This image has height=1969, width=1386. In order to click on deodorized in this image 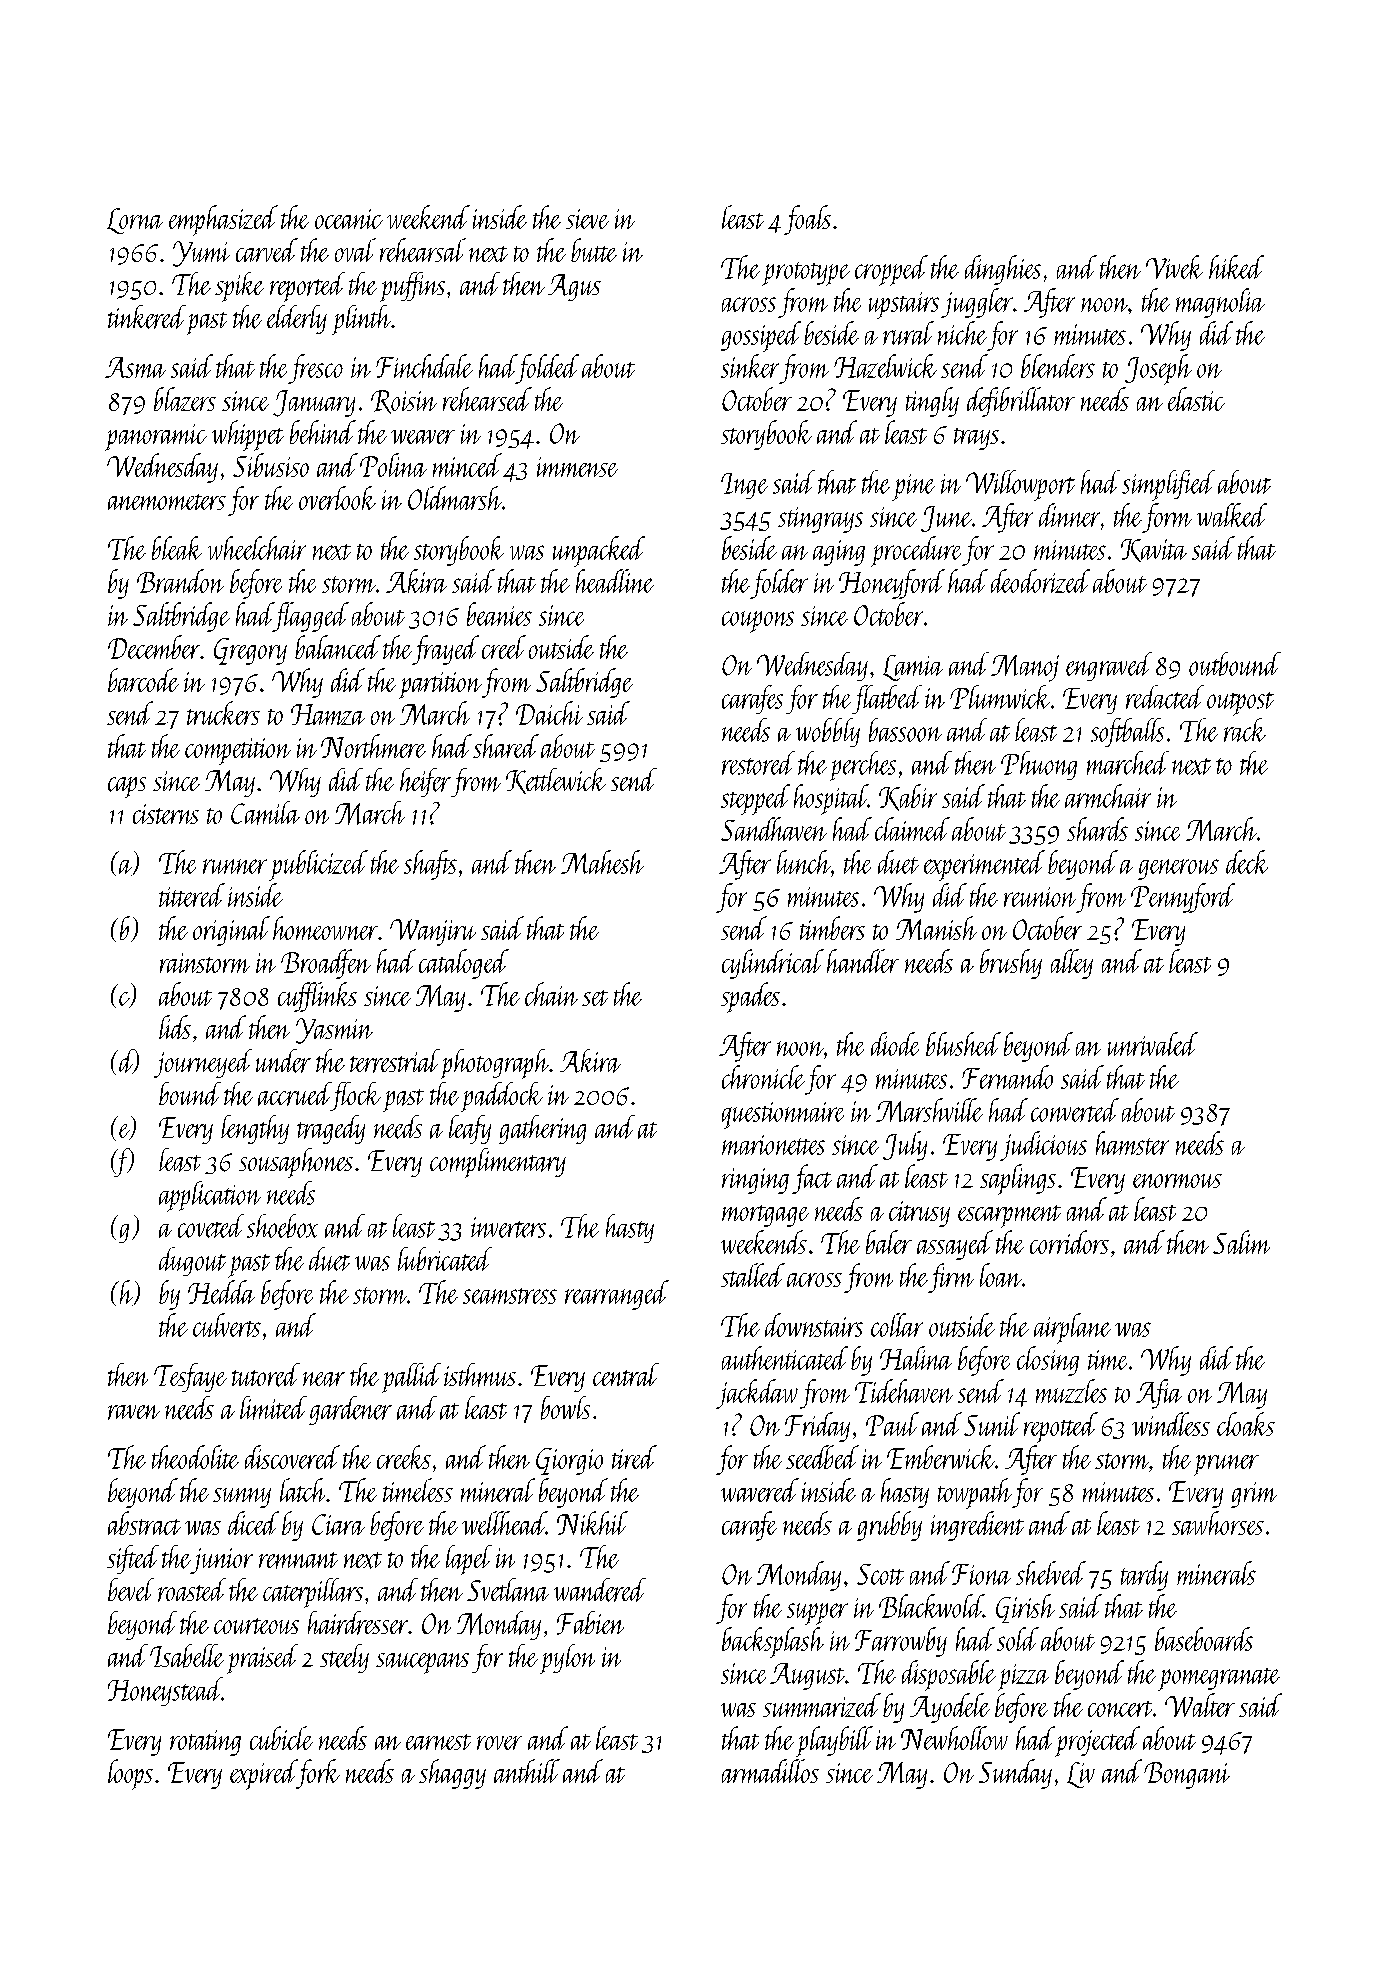, I will do `click(1040, 581)`.
